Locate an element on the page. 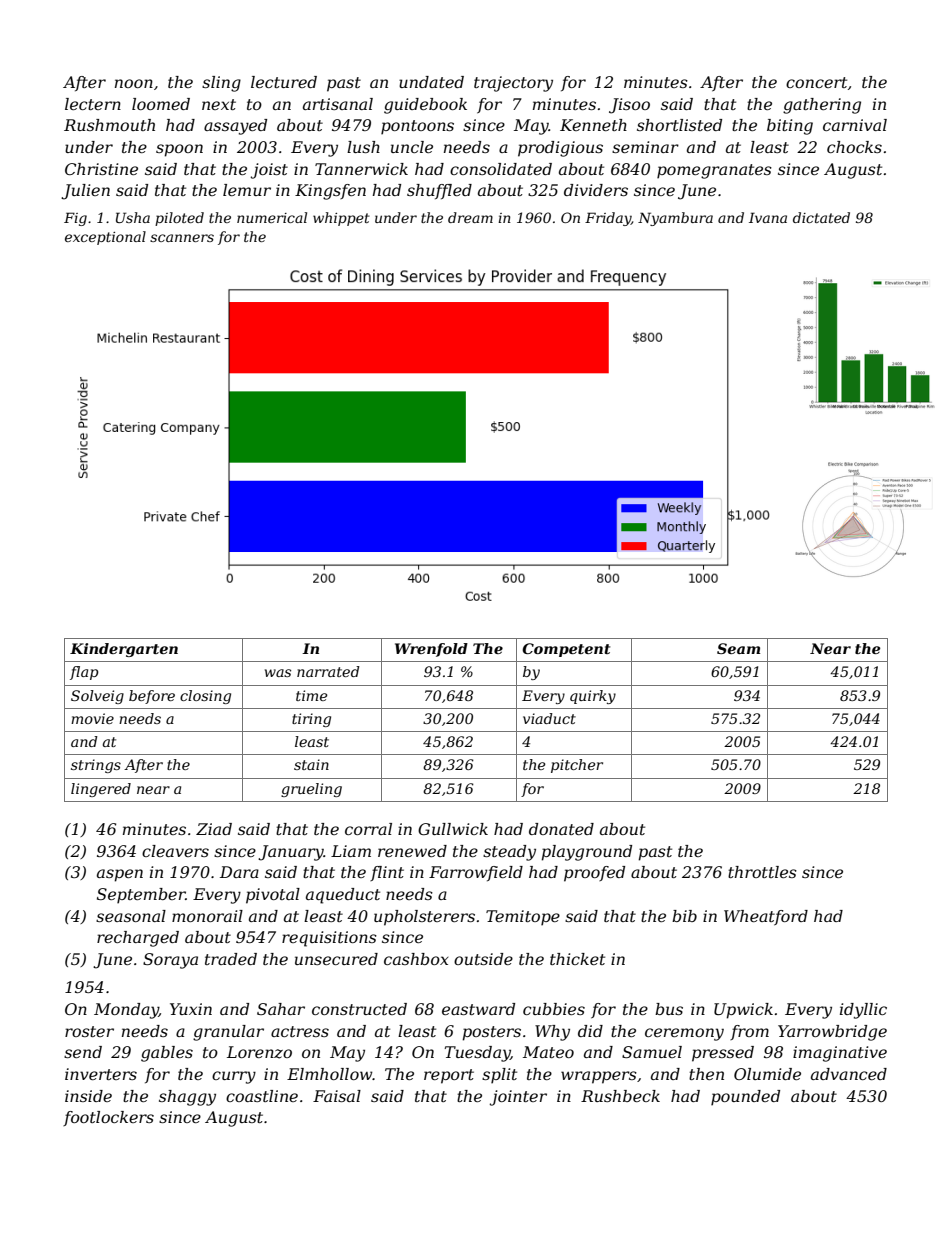 This image has height=1233, width=952. footlockers is located at coordinates (108, 1118).
